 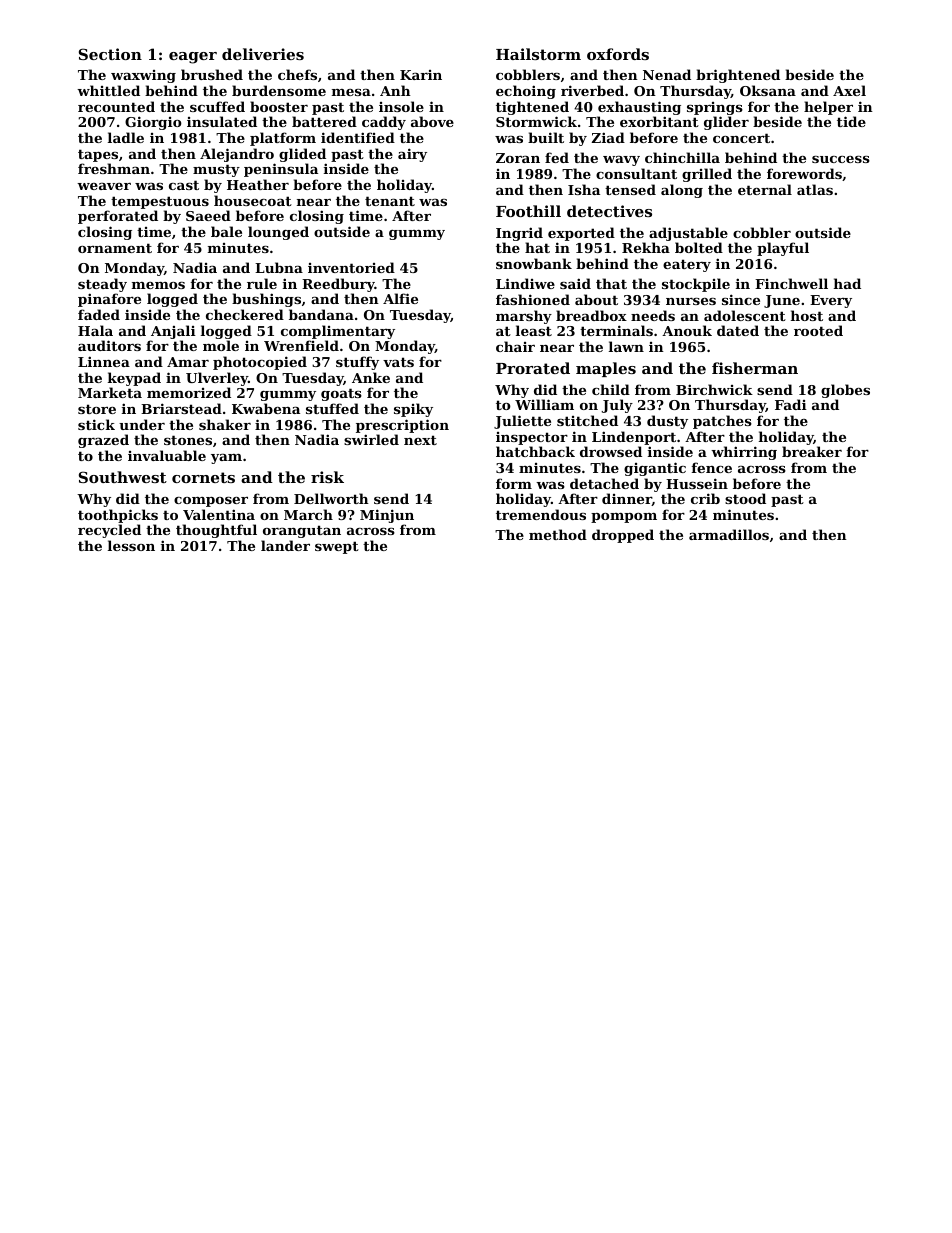 What do you see at coordinates (115, 248) in the image?
I see `ornament` at bounding box center [115, 248].
